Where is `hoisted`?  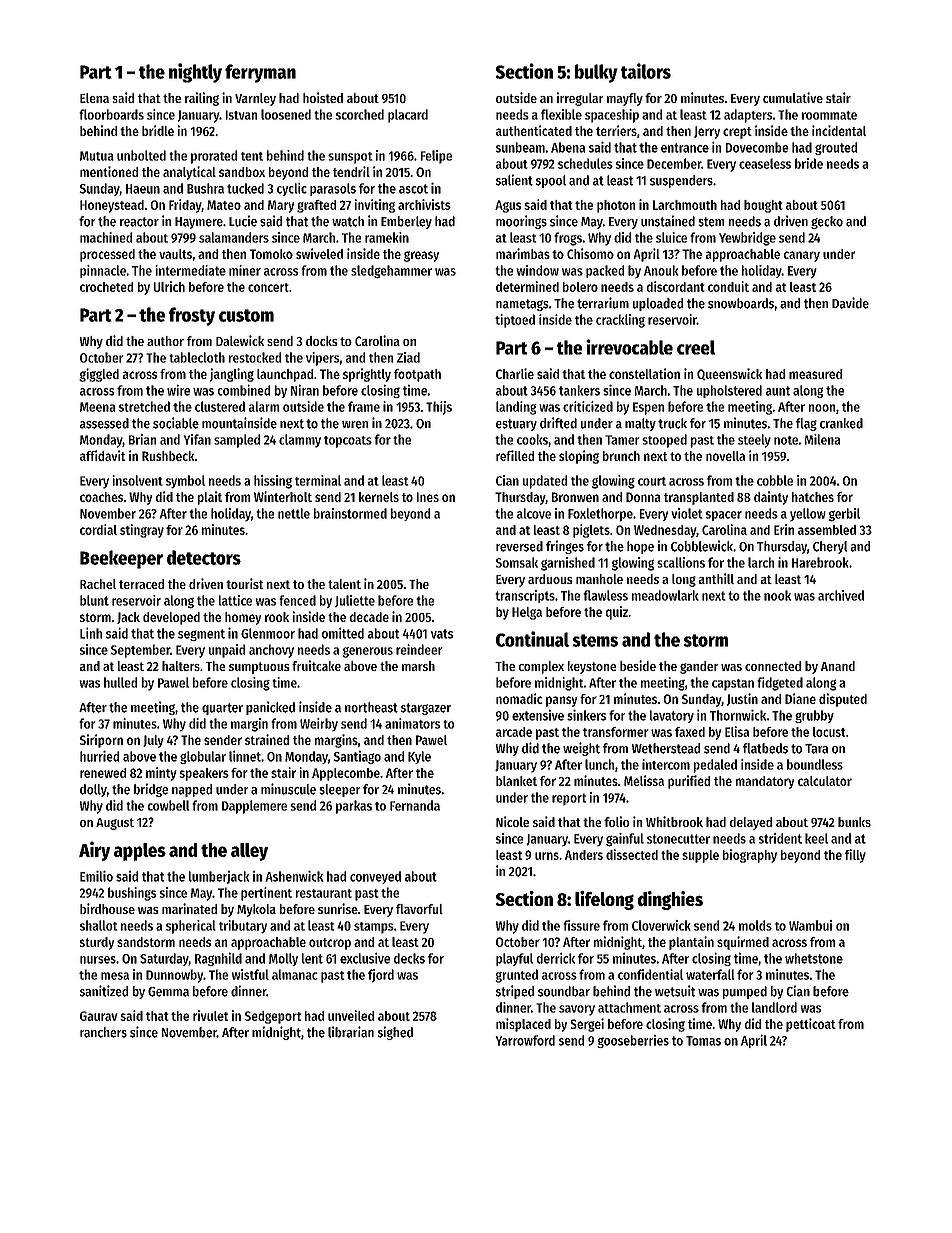
hoisted is located at coordinates (323, 97).
